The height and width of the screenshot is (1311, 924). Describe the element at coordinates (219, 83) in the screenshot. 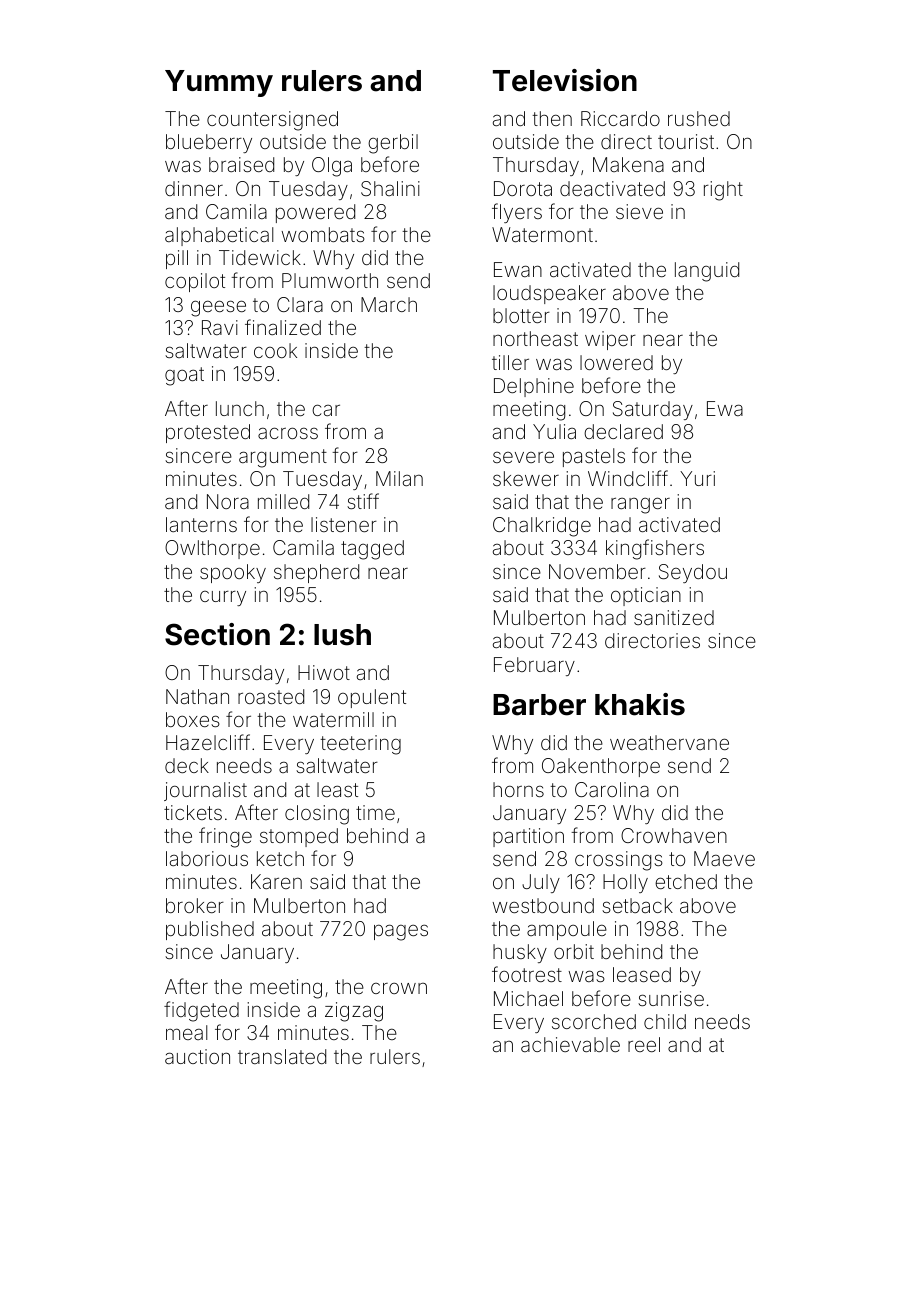

I see `Yummy` at that location.
